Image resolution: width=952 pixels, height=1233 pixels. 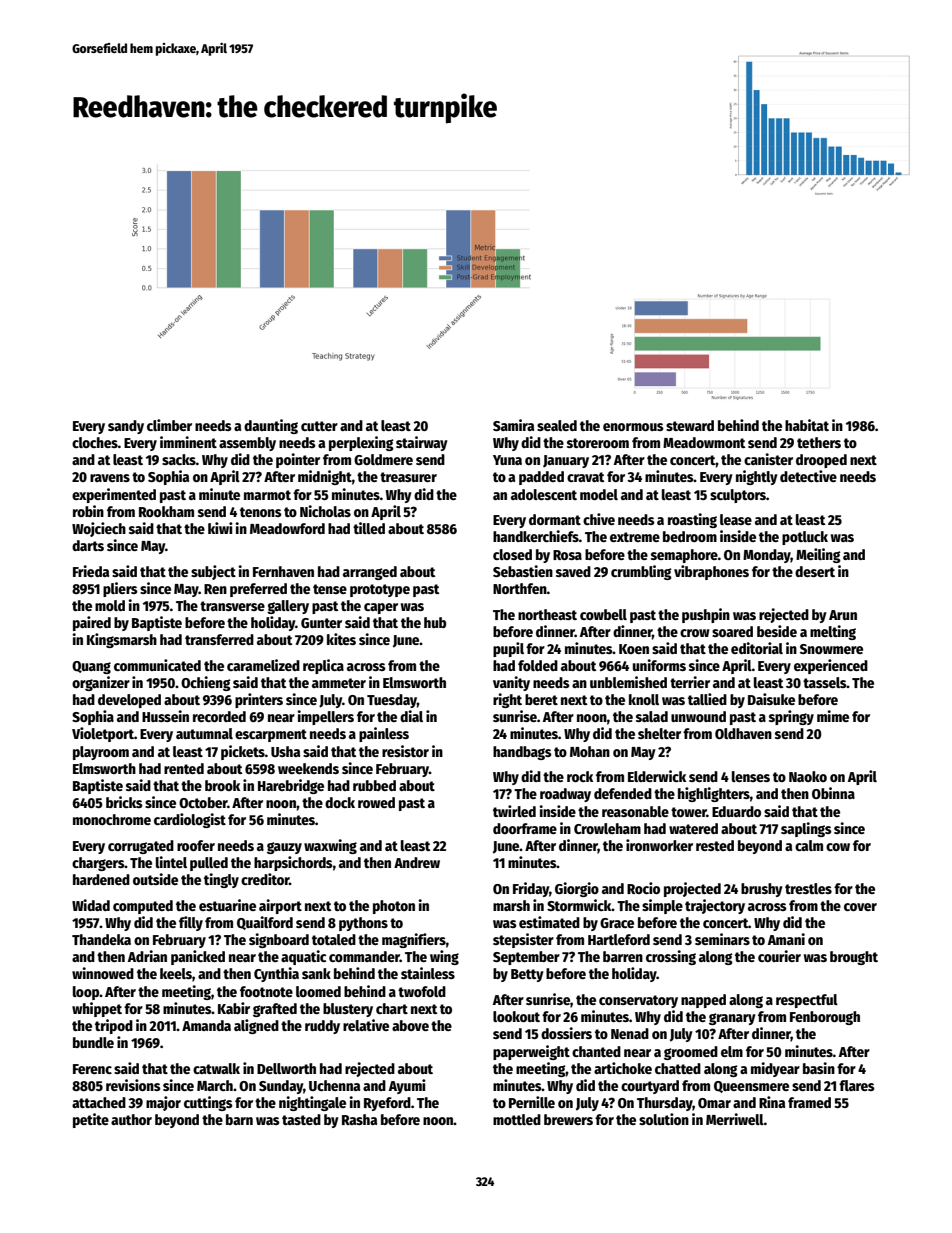 I want to click on caper, so click(x=381, y=608).
